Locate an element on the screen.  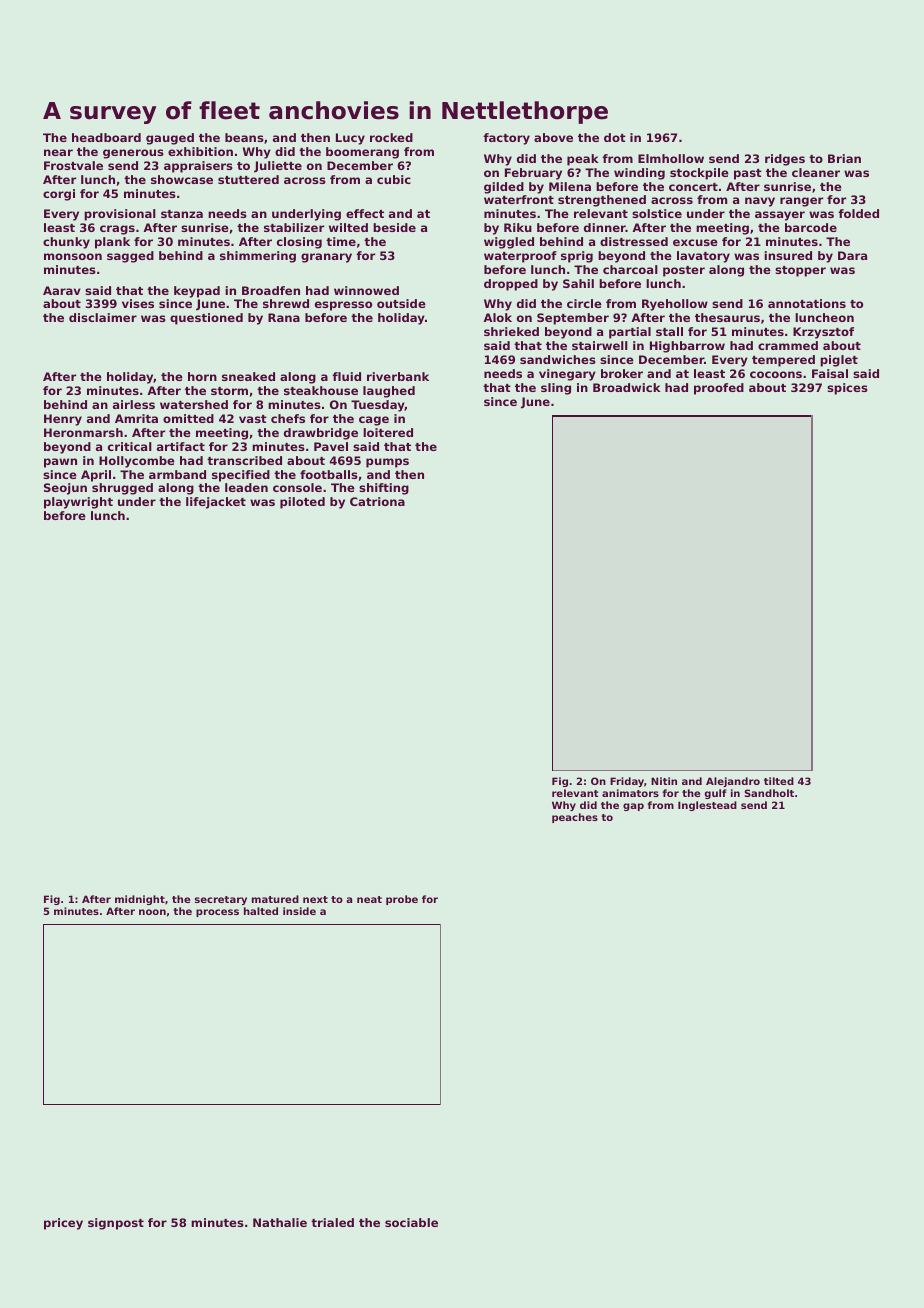
Sandholt is located at coordinates (769, 793).
